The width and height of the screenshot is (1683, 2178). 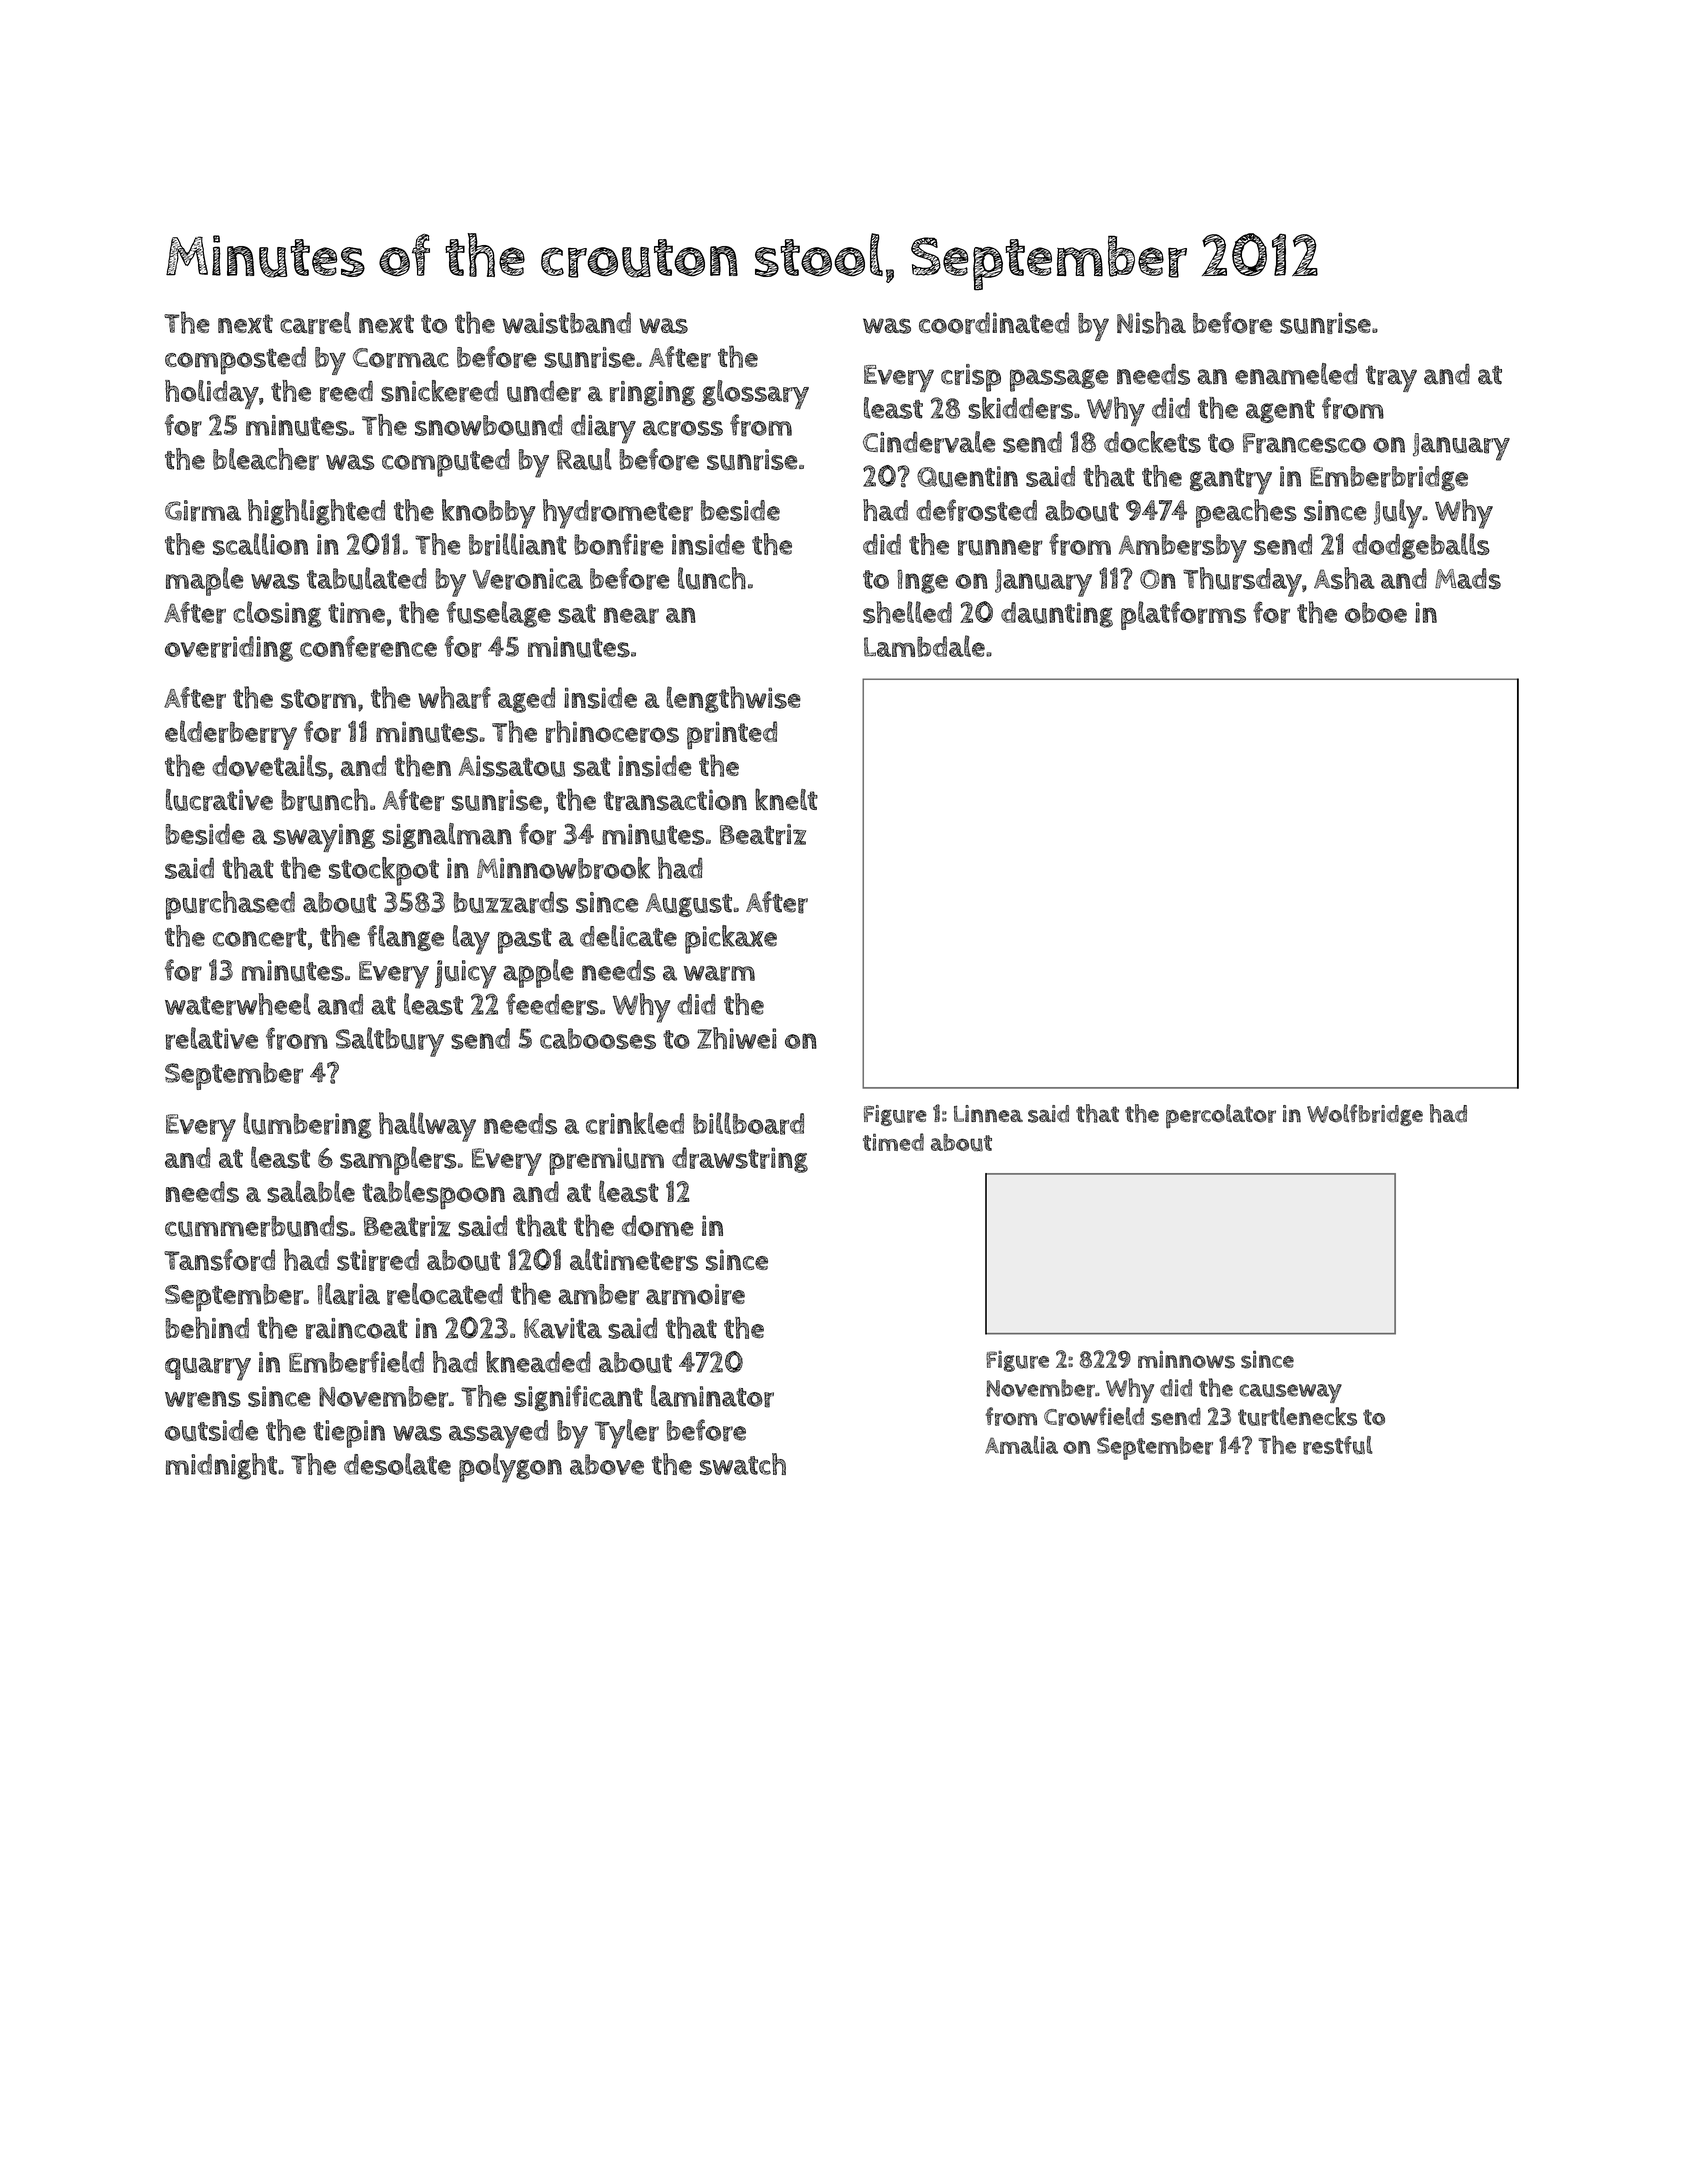 What do you see at coordinates (465, 974) in the screenshot?
I see `juicy` at bounding box center [465, 974].
